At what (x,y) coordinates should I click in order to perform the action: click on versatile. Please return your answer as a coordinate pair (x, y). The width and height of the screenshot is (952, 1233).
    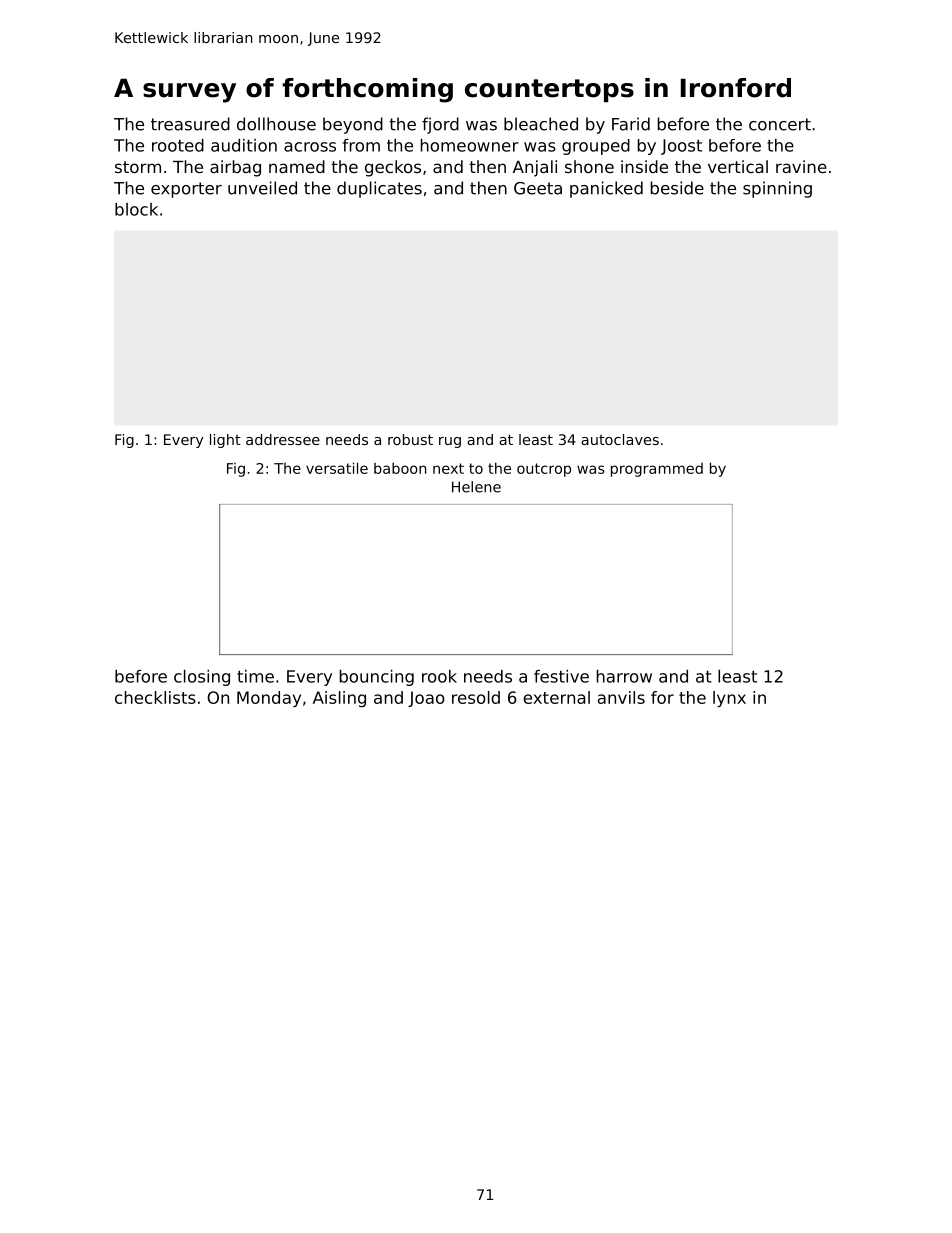
    Looking at the image, I should click on (337, 468).
